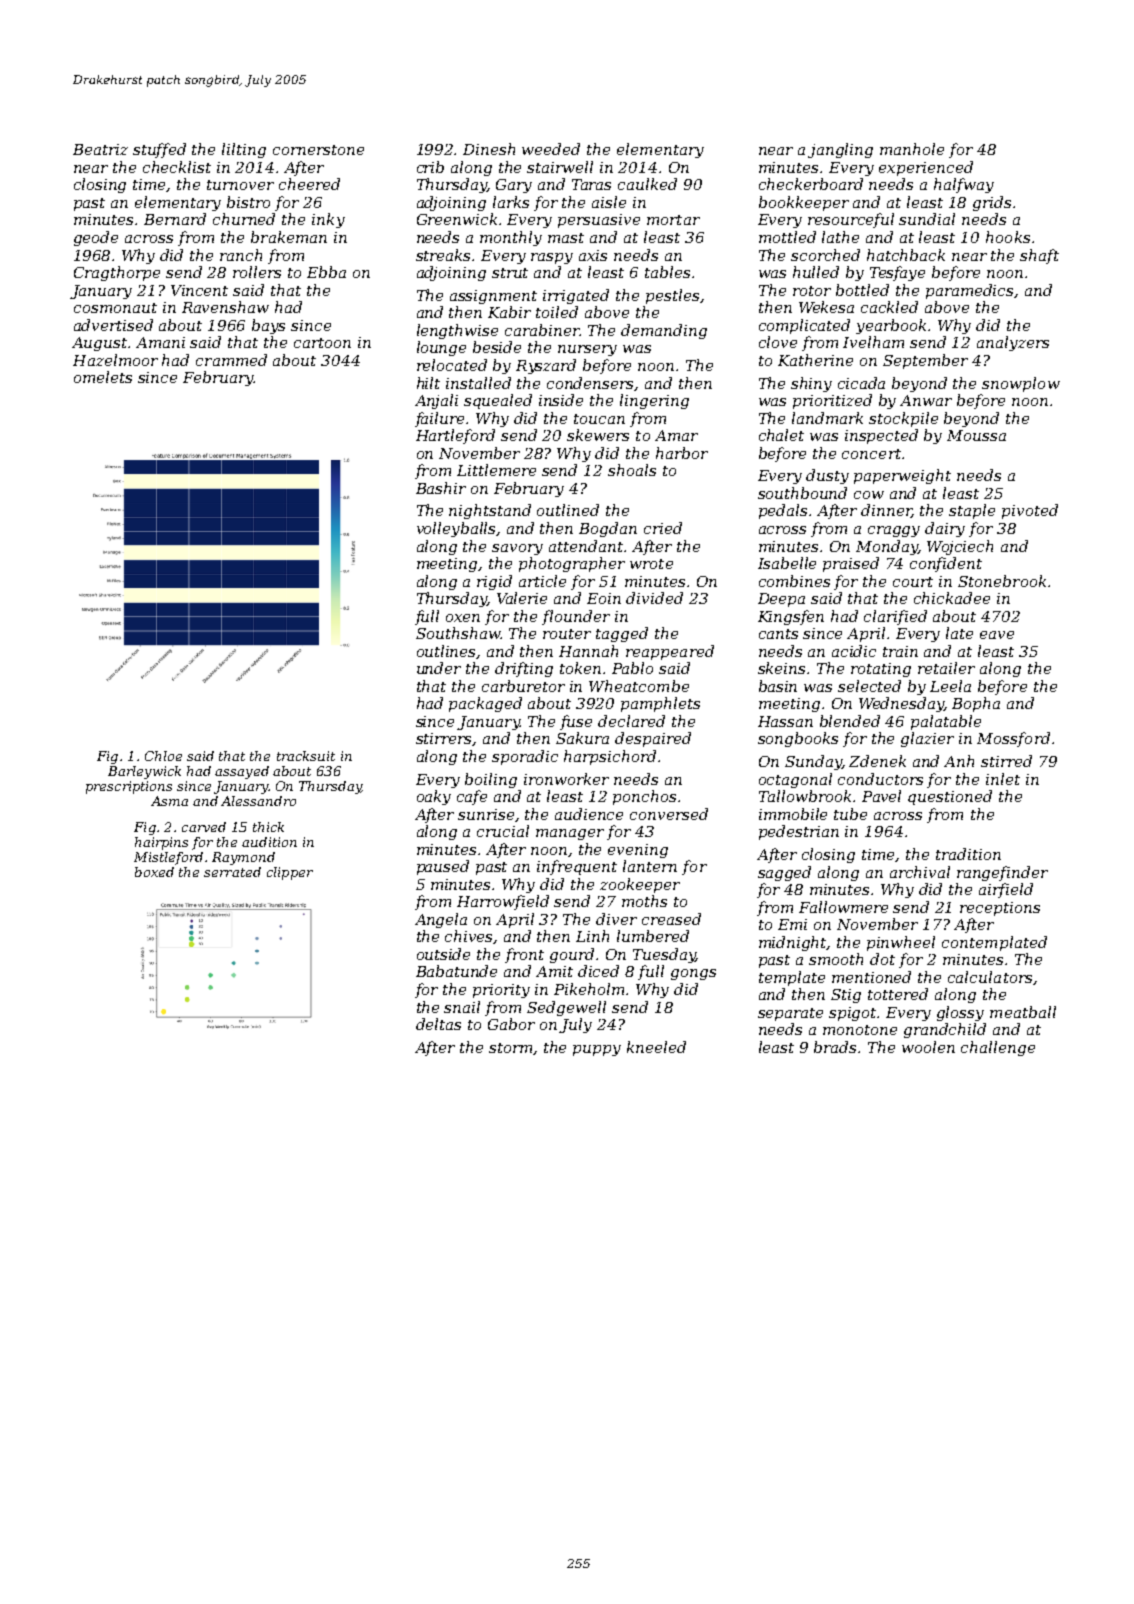  What do you see at coordinates (880, 779) in the screenshot?
I see `conductors` at bounding box center [880, 779].
